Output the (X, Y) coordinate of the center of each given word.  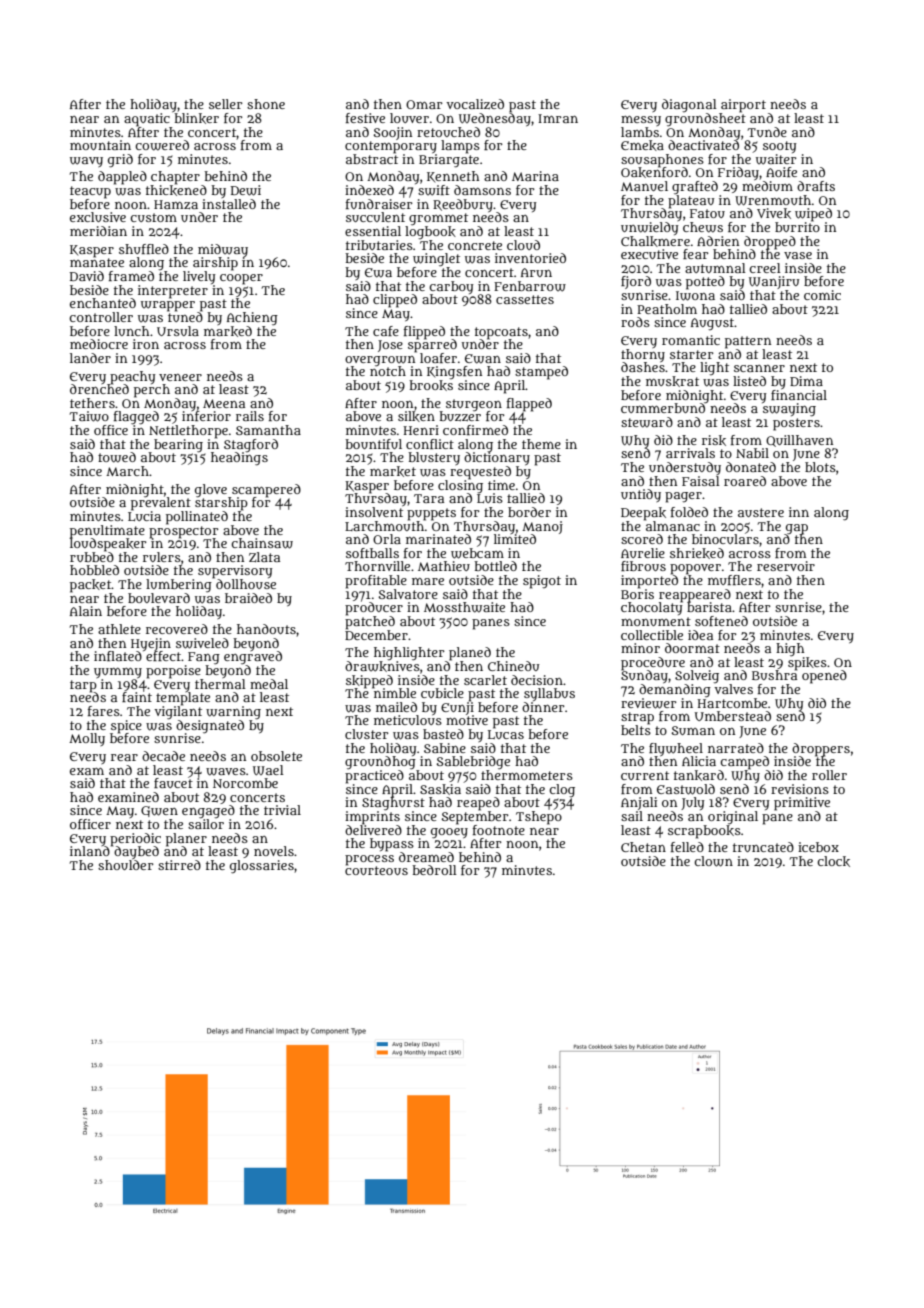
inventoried (530, 258)
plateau (691, 201)
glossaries (262, 867)
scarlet (485, 680)
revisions (800, 789)
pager (683, 497)
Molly (87, 739)
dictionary (497, 458)
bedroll (434, 870)
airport (743, 106)
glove (211, 490)
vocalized (475, 104)
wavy (86, 162)
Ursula (178, 331)
